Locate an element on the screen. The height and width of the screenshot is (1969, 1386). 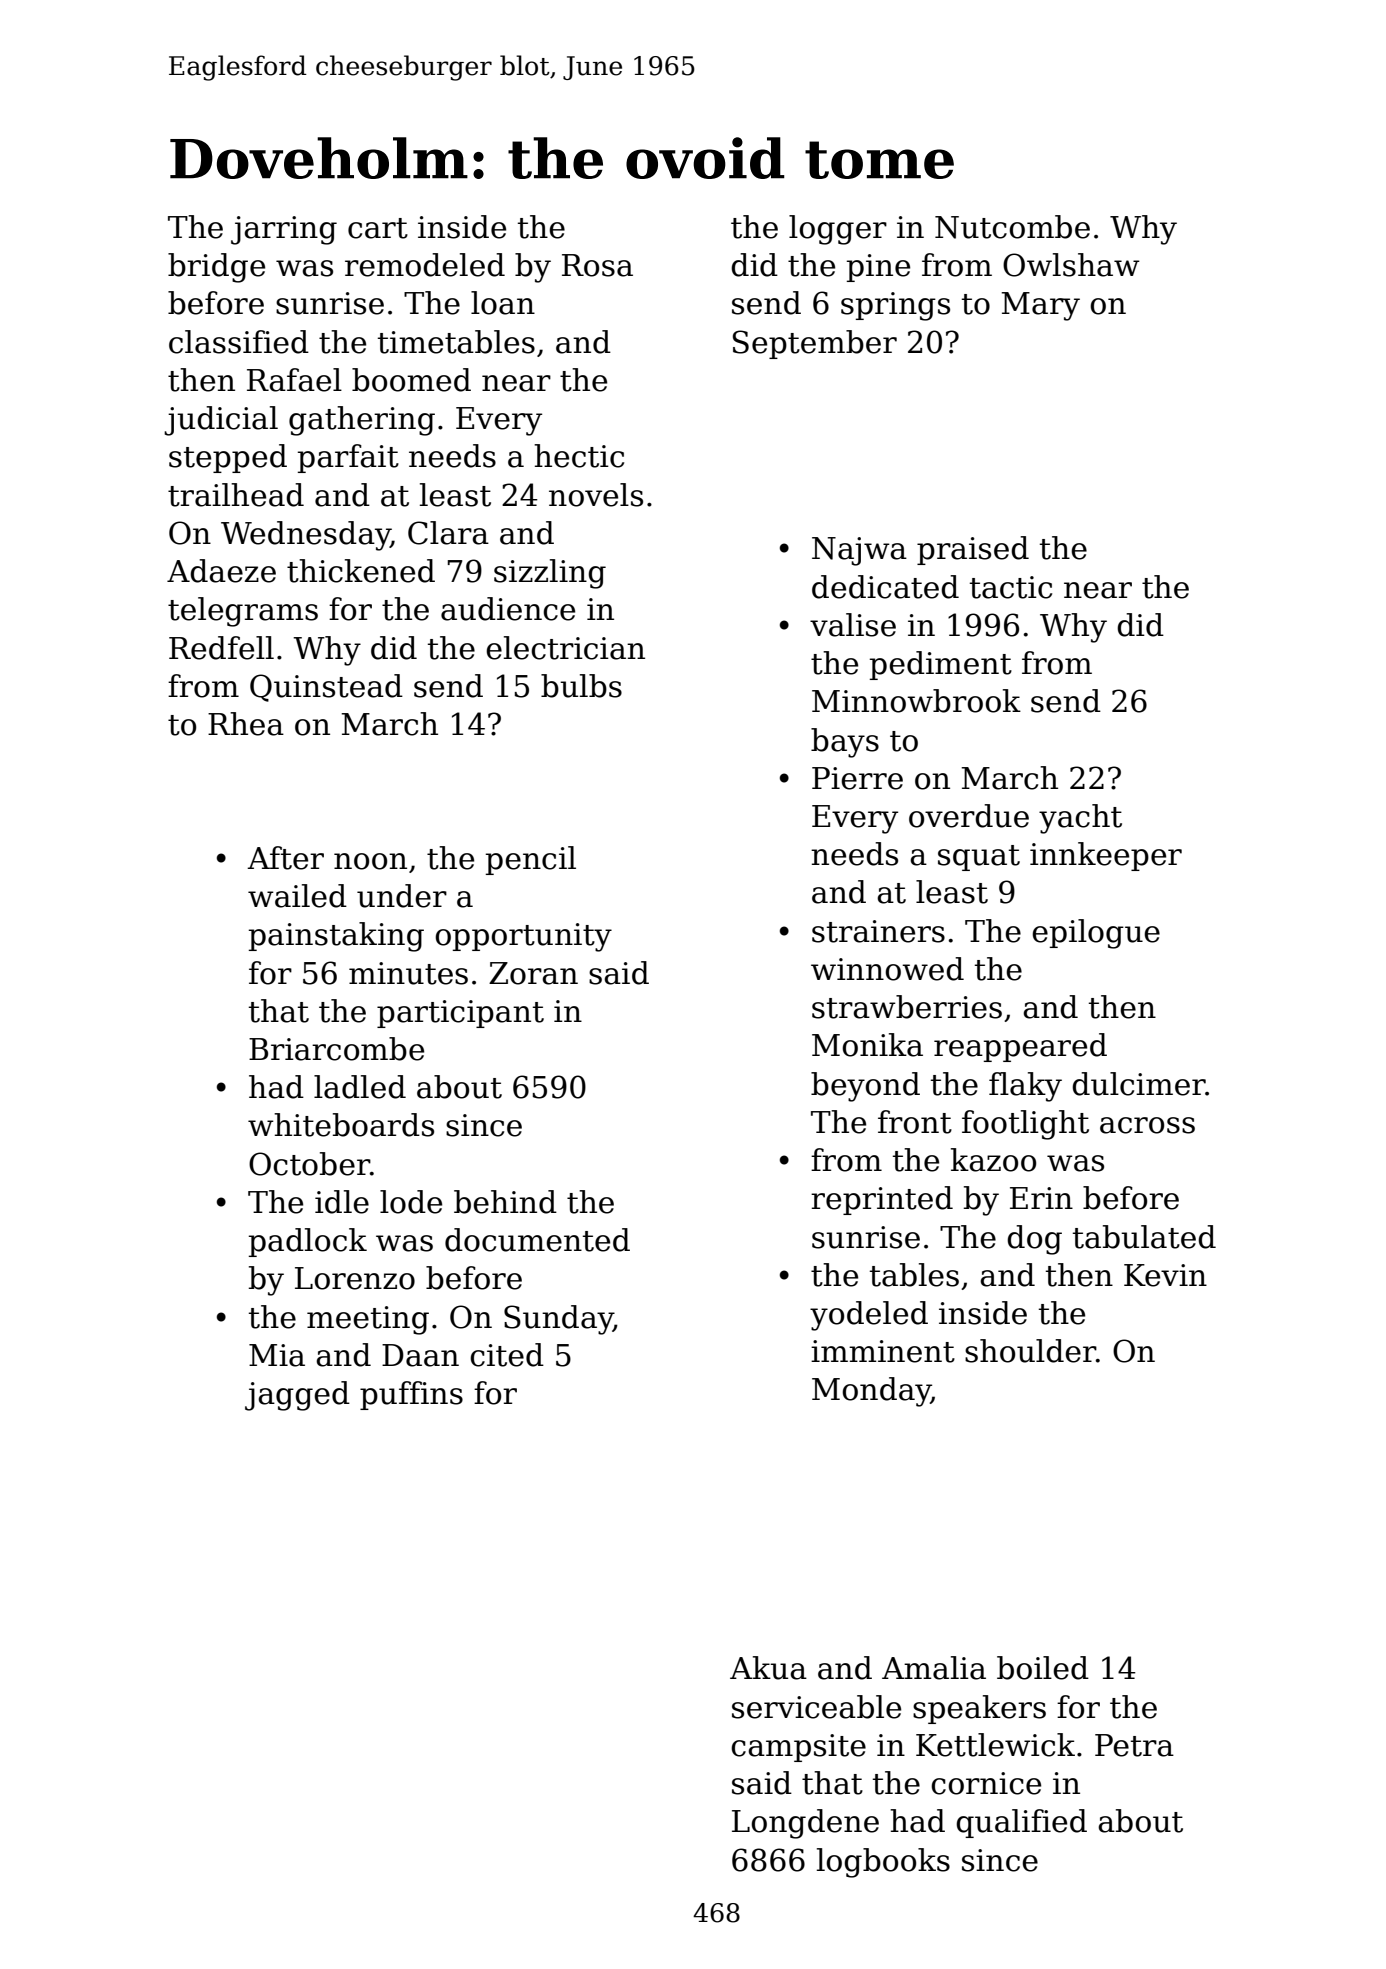
Longdene is located at coordinates (805, 1824).
